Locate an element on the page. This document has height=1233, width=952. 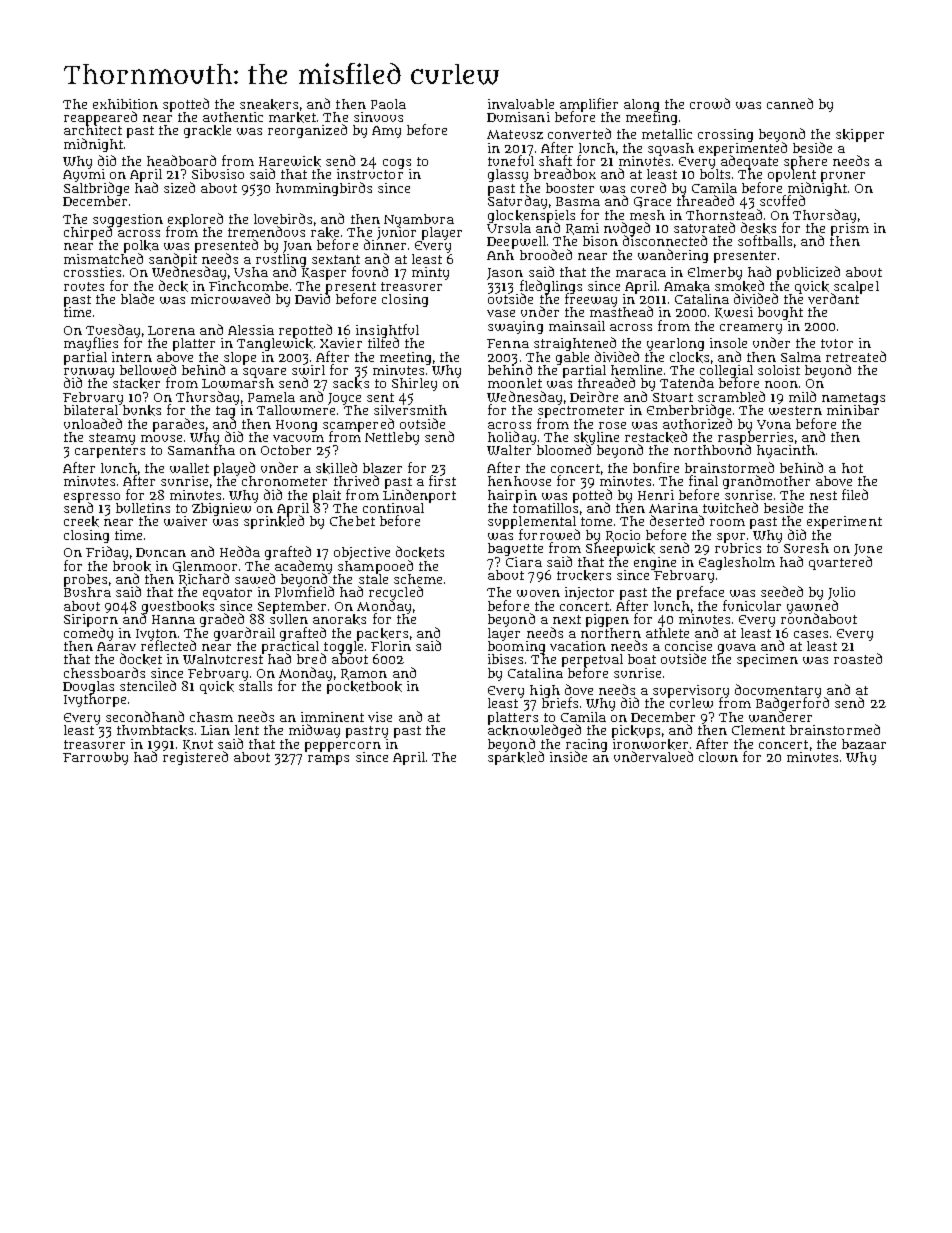
reorganized is located at coordinates (307, 131).
